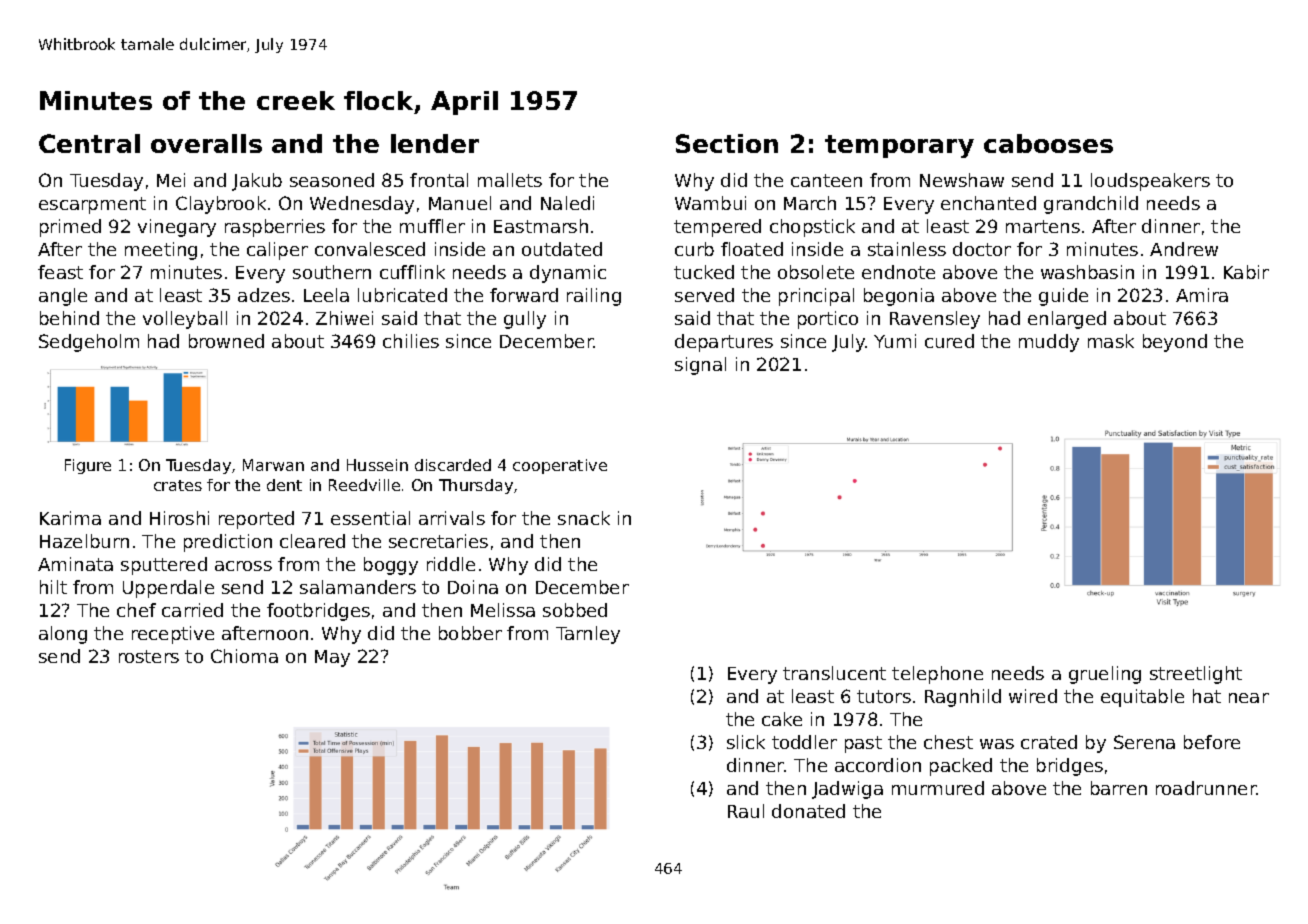 This image has height=924, width=1308. Describe the element at coordinates (727, 143) in the image. I see `Section` at that location.
